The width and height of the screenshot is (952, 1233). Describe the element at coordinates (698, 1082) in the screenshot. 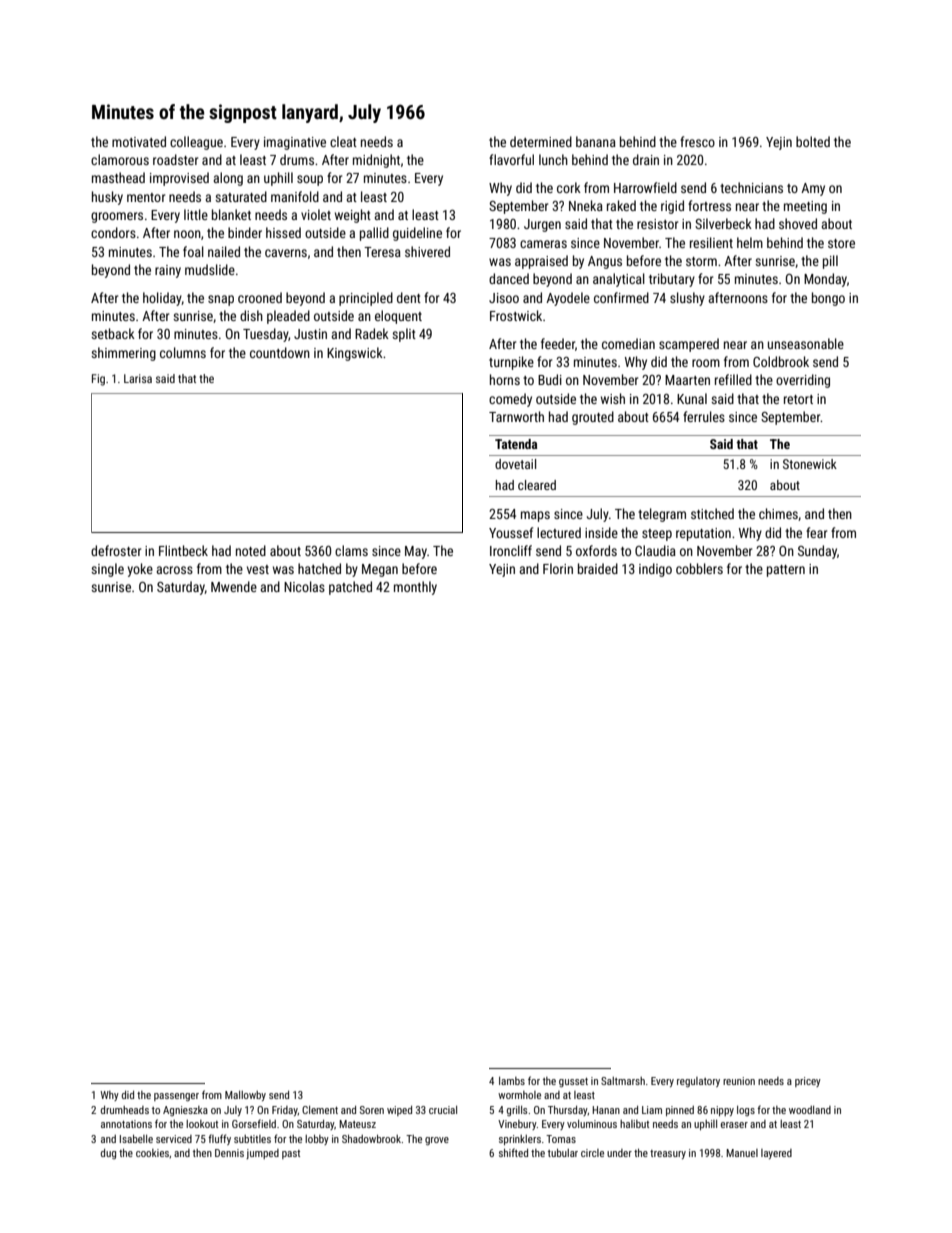

I see `regulatory` at that location.
